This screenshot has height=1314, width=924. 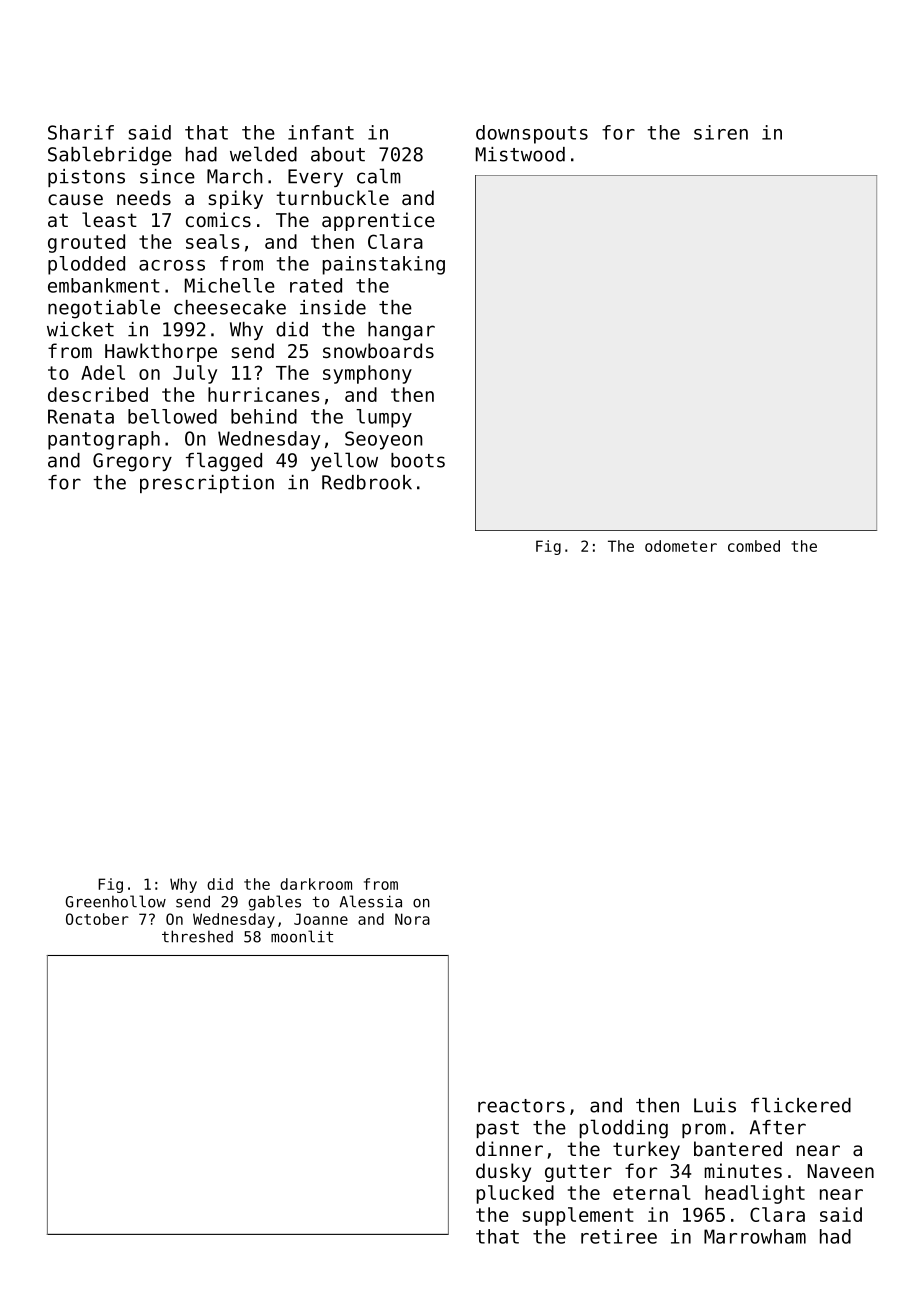 What do you see at coordinates (721, 132) in the screenshot?
I see `siren` at bounding box center [721, 132].
